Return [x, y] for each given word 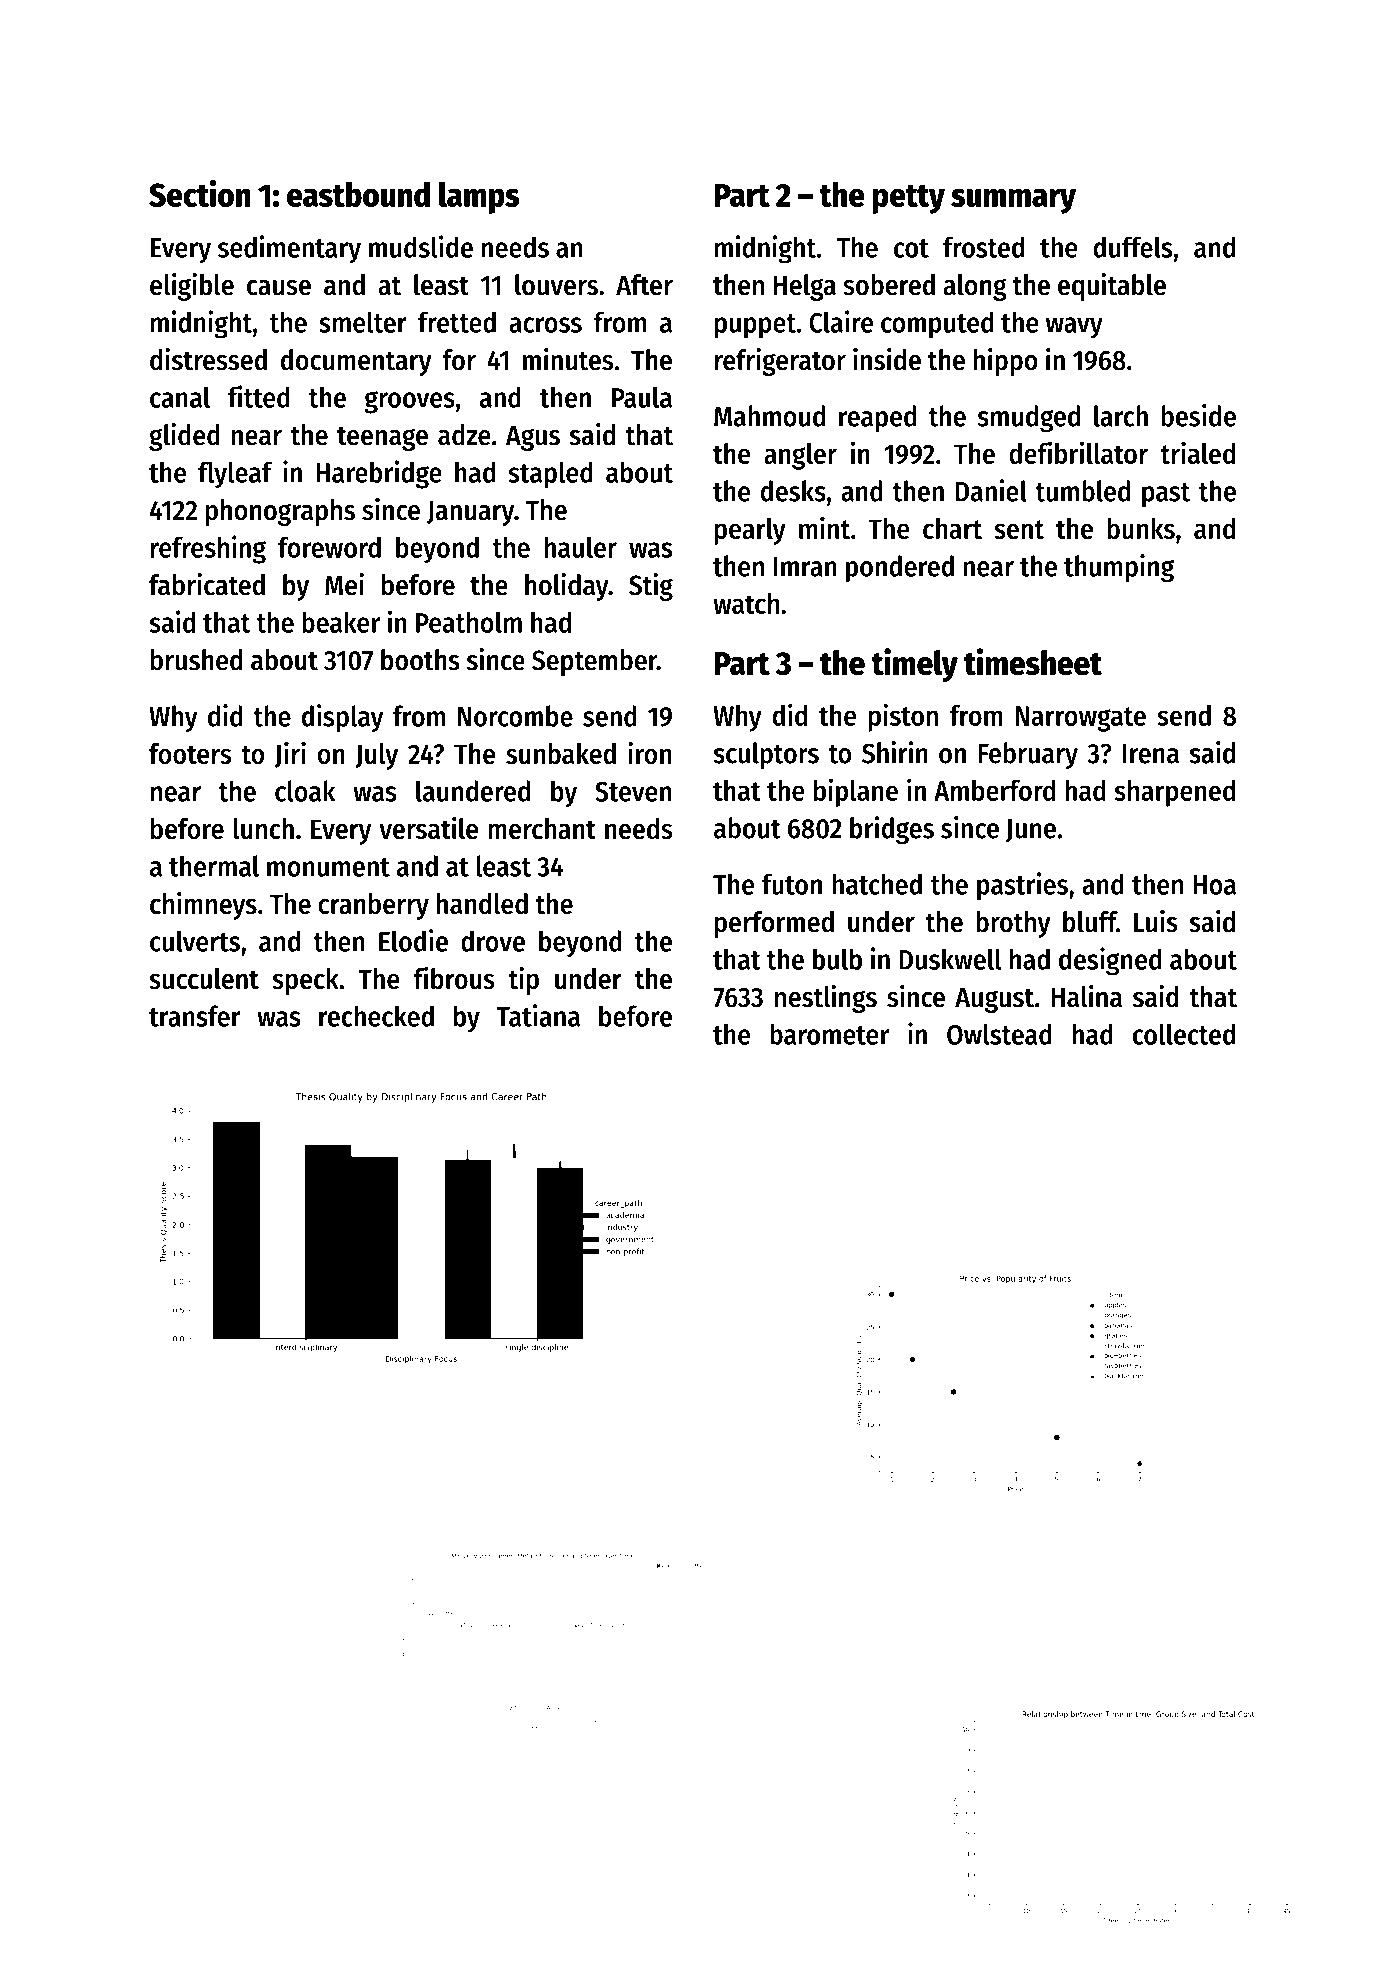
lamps [479, 198]
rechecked [376, 1016]
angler [800, 456]
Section [200, 193]
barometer [829, 1034]
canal [180, 397]
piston [903, 717]
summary [1013, 201]
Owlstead [999, 1034]
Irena [1150, 754]
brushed [197, 660]
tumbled [1082, 491]
